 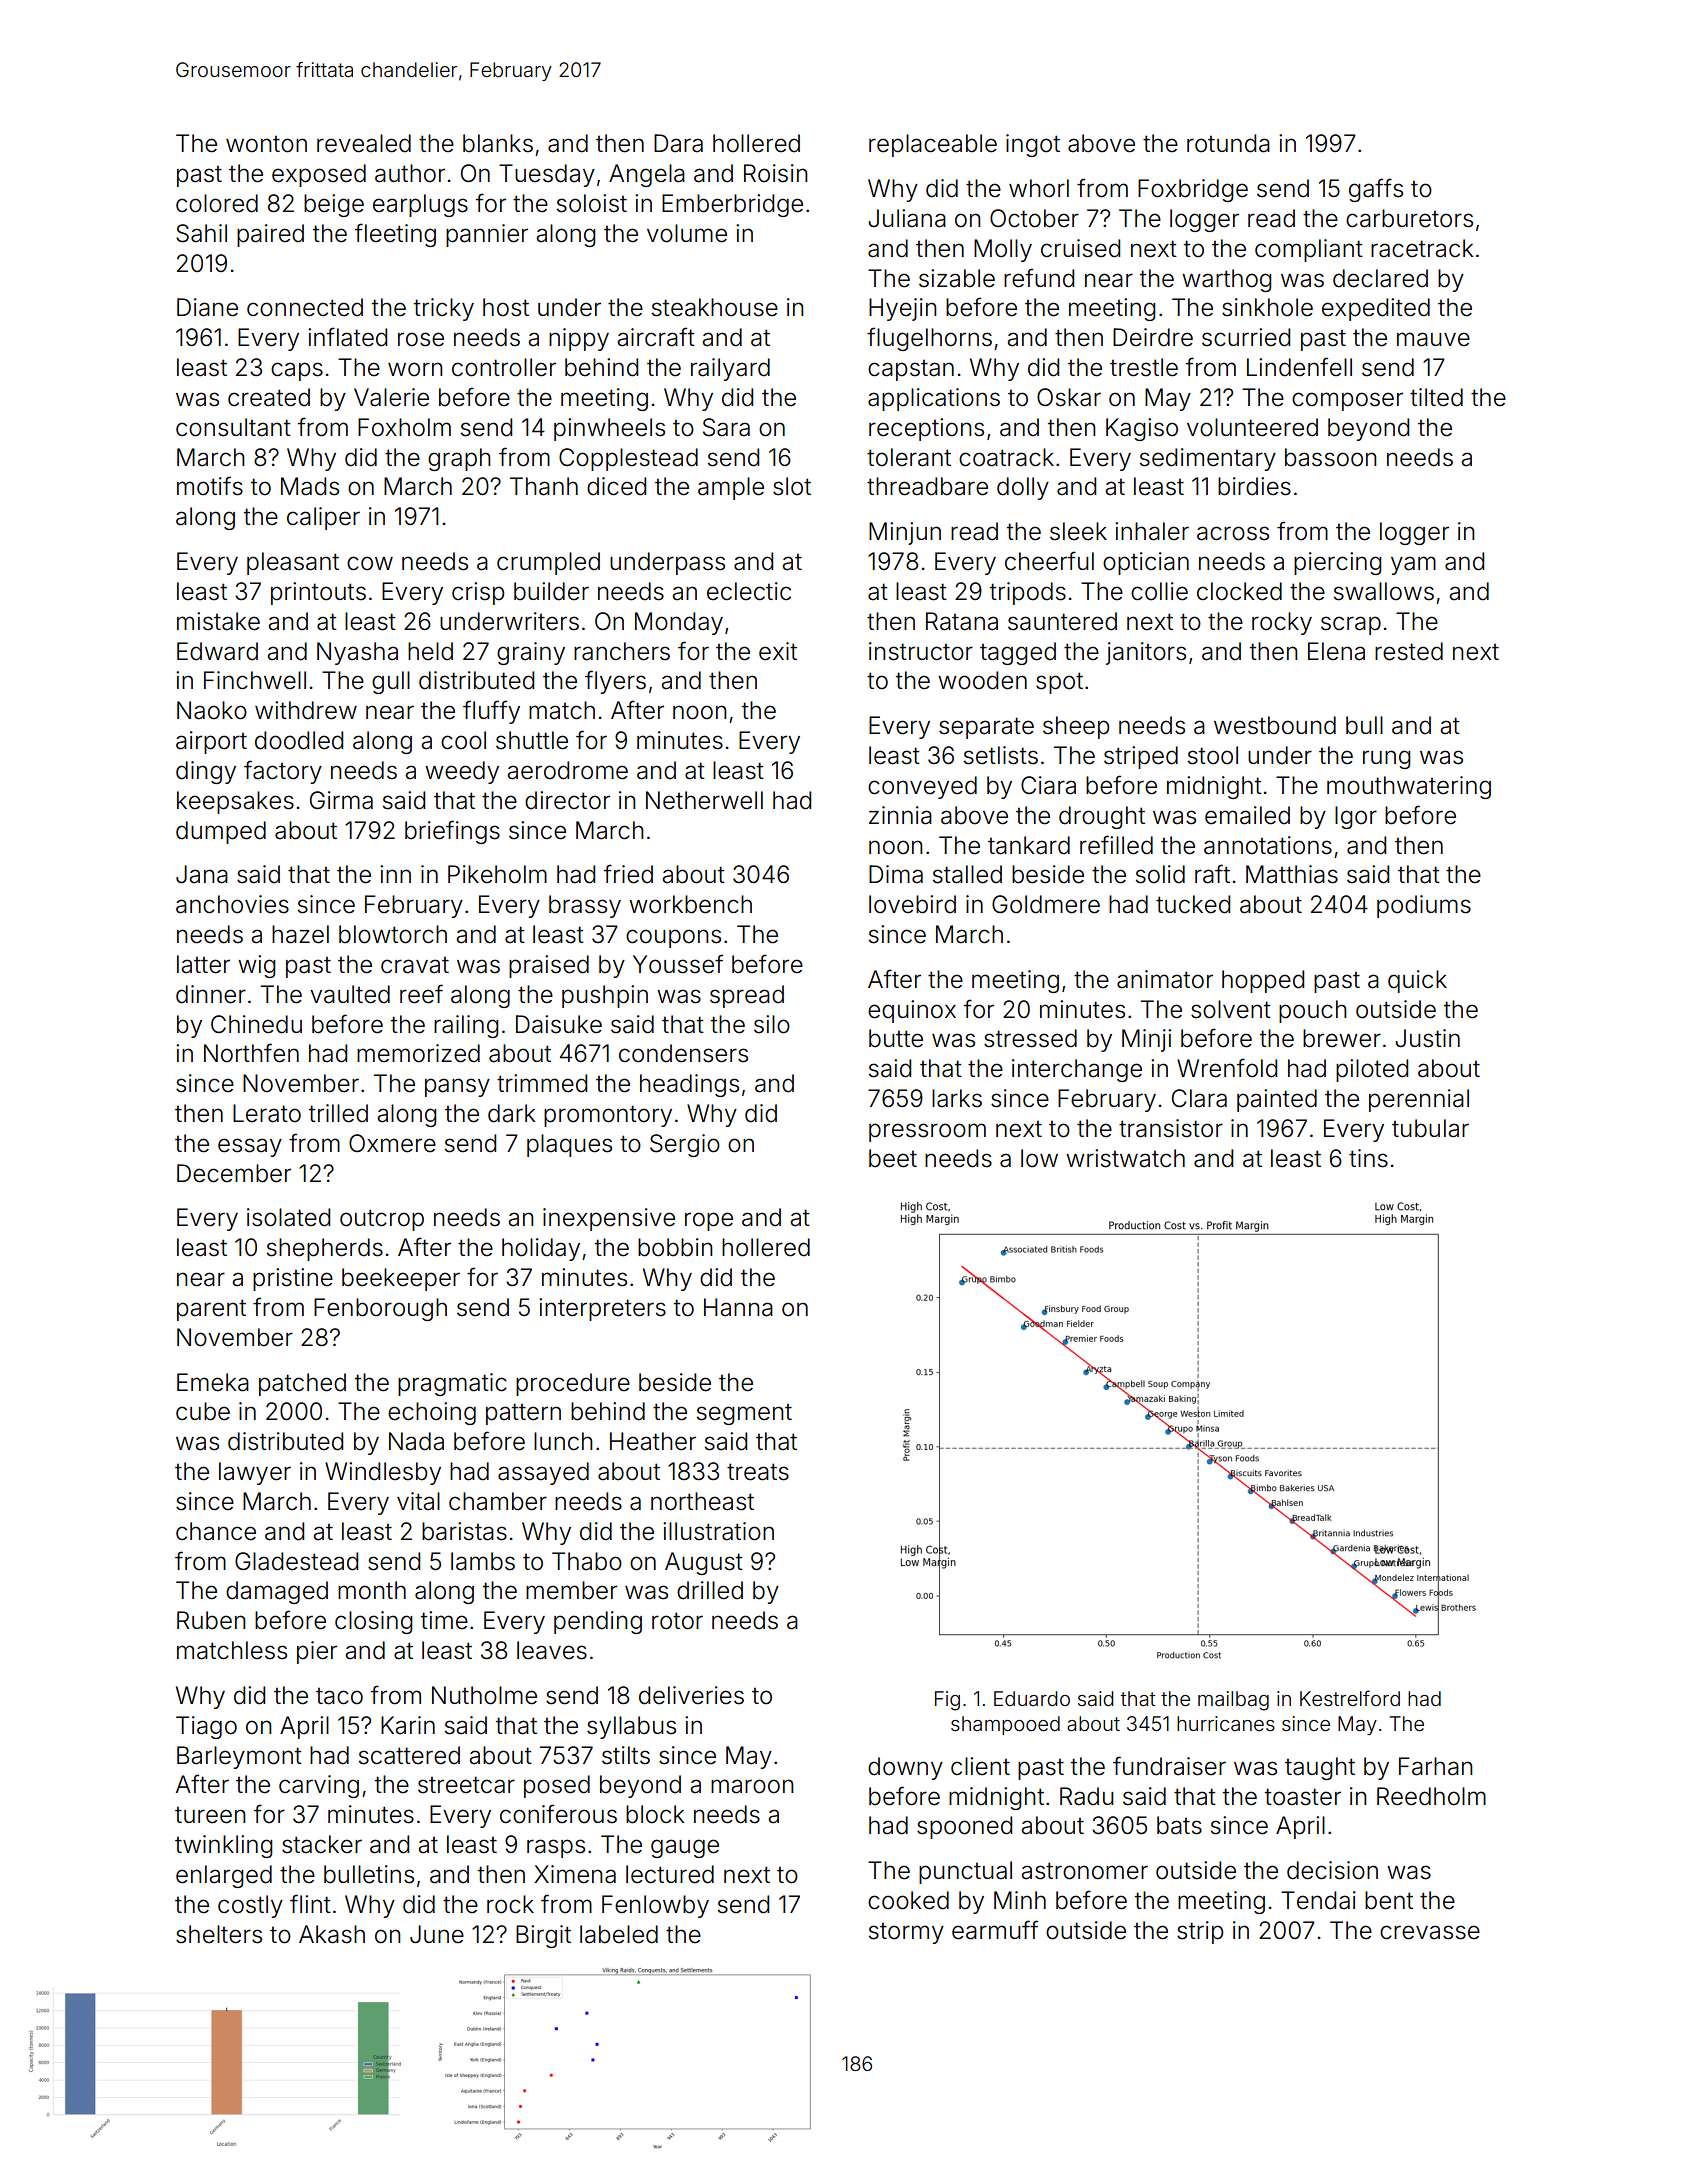 I want to click on tricky, so click(x=444, y=309).
